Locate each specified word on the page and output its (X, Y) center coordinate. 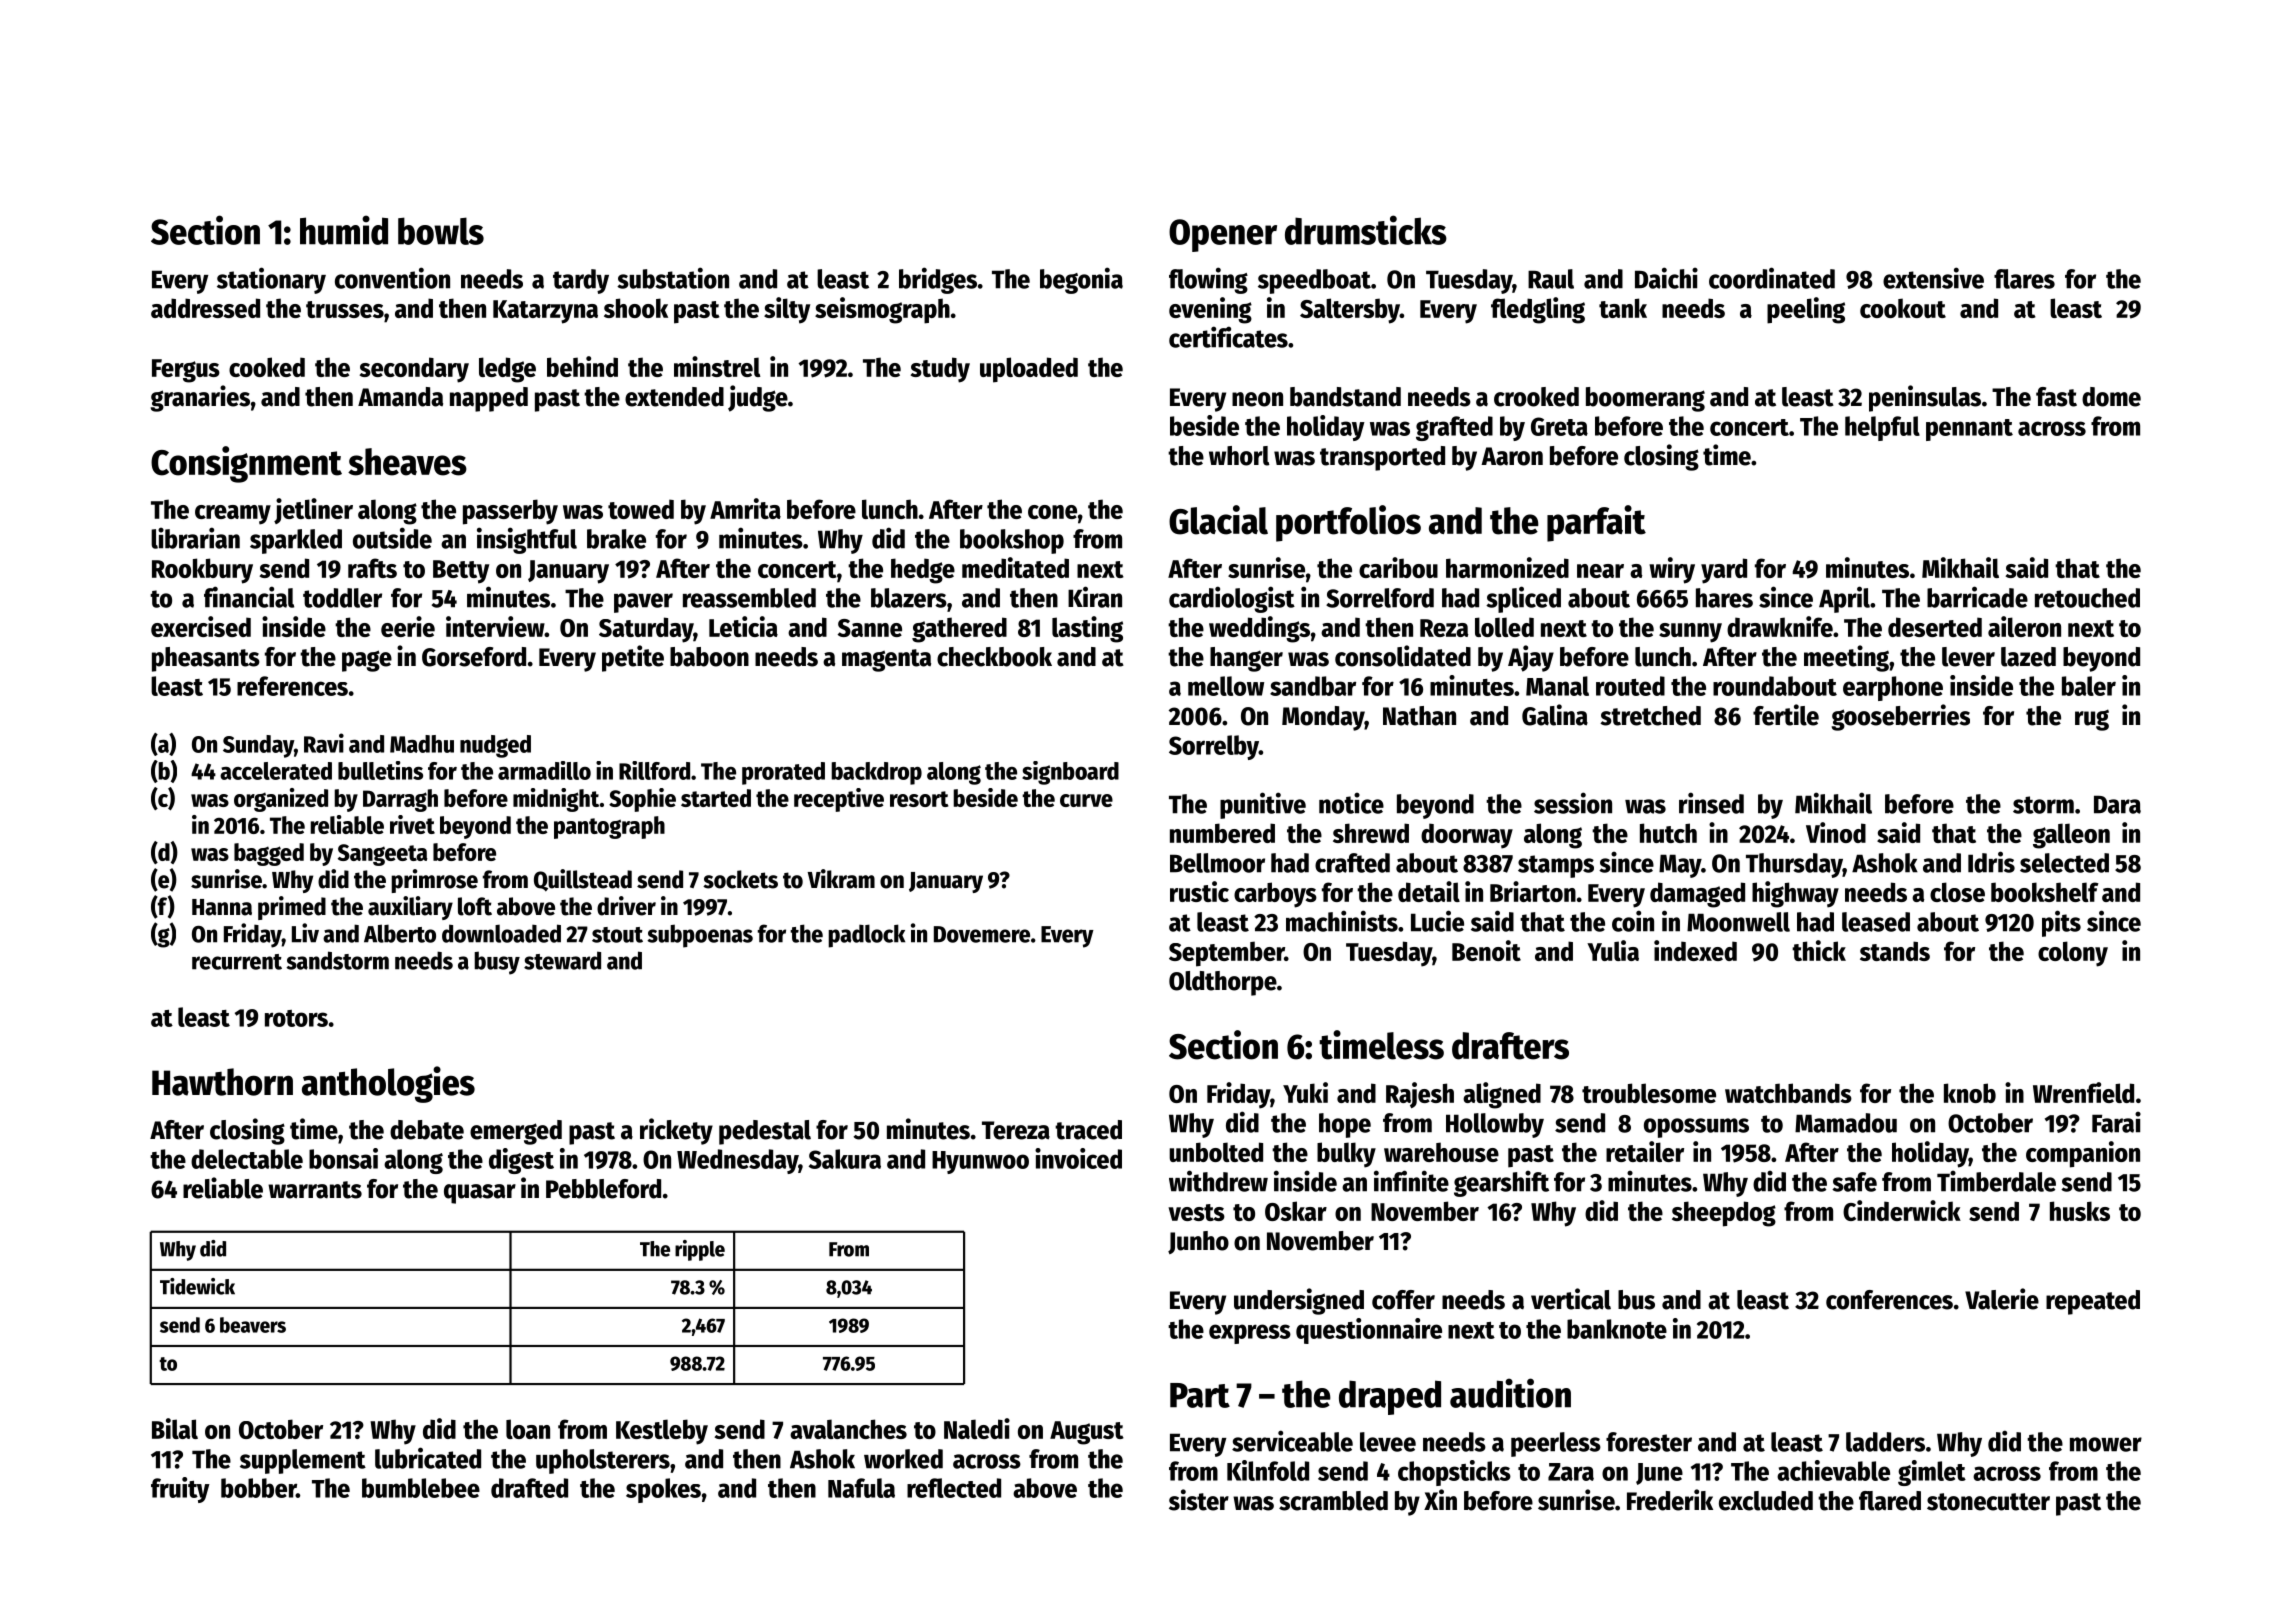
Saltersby (1350, 311)
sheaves (407, 462)
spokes (663, 1490)
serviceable (1292, 1441)
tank (1623, 308)
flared (1890, 1501)
